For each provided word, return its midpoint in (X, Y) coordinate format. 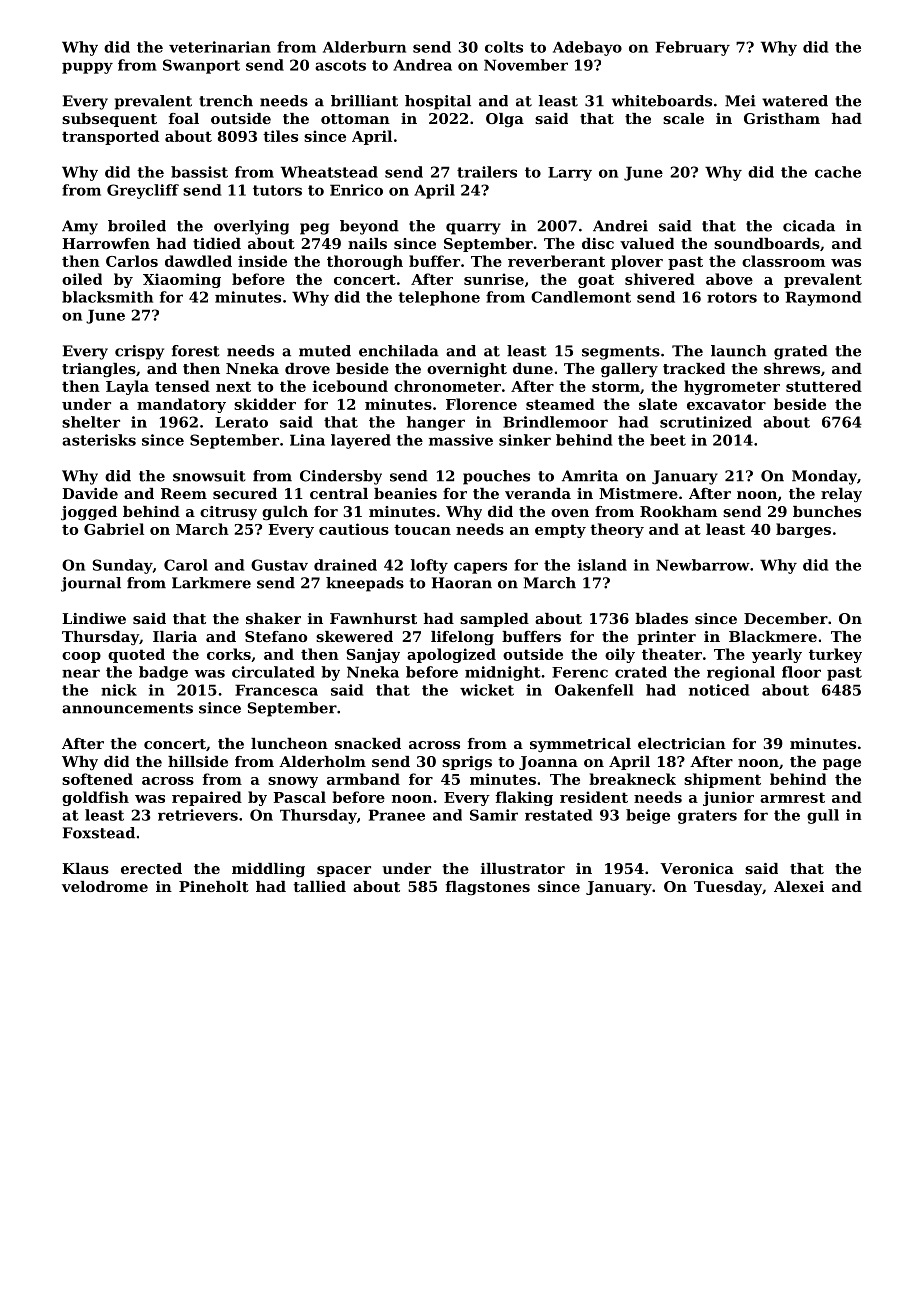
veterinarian (220, 47)
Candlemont (581, 297)
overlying (251, 227)
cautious (354, 529)
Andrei (620, 226)
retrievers (198, 815)
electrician (682, 743)
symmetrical (580, 745)
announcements (127, 708)
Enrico (356, 190)
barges (803, 530)
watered (795, 101)
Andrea (422, 65)
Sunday (123, 566)
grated (801, 352)
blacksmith (107, 297)
